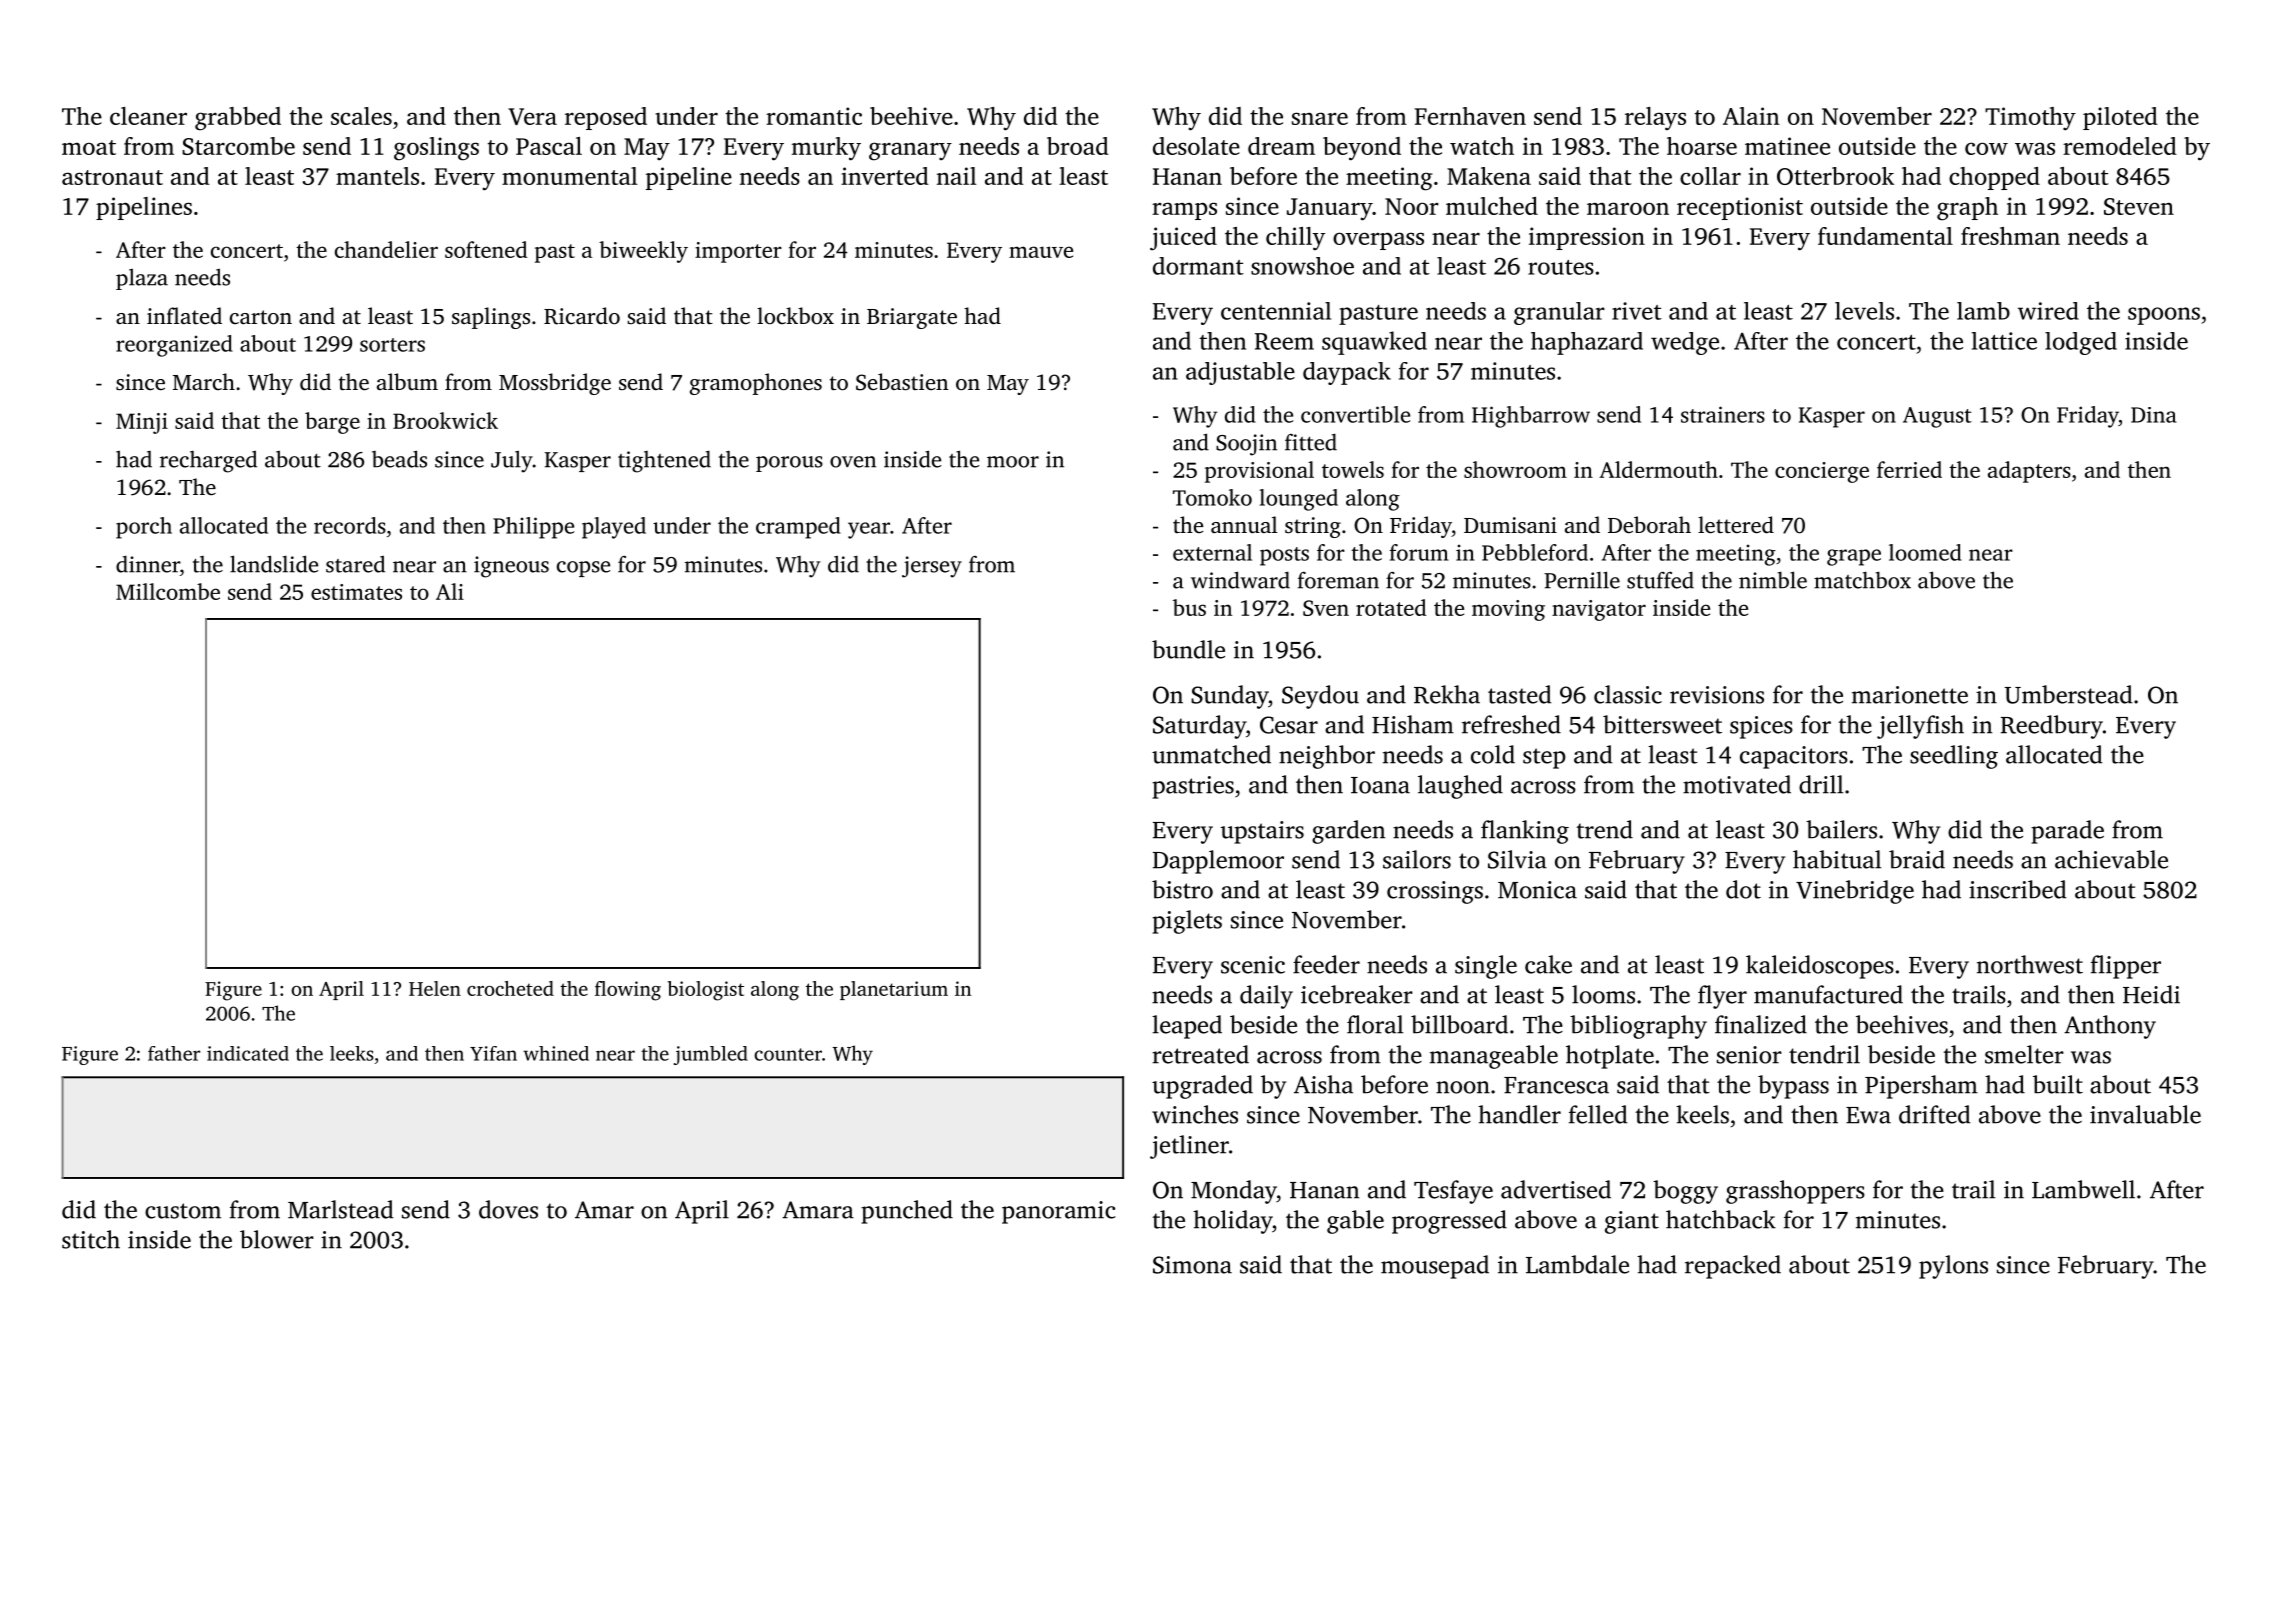 This document has width=2276, height=1610. Describe the element at coordinates (174, 1053) in the document. I see `father` at that location.
